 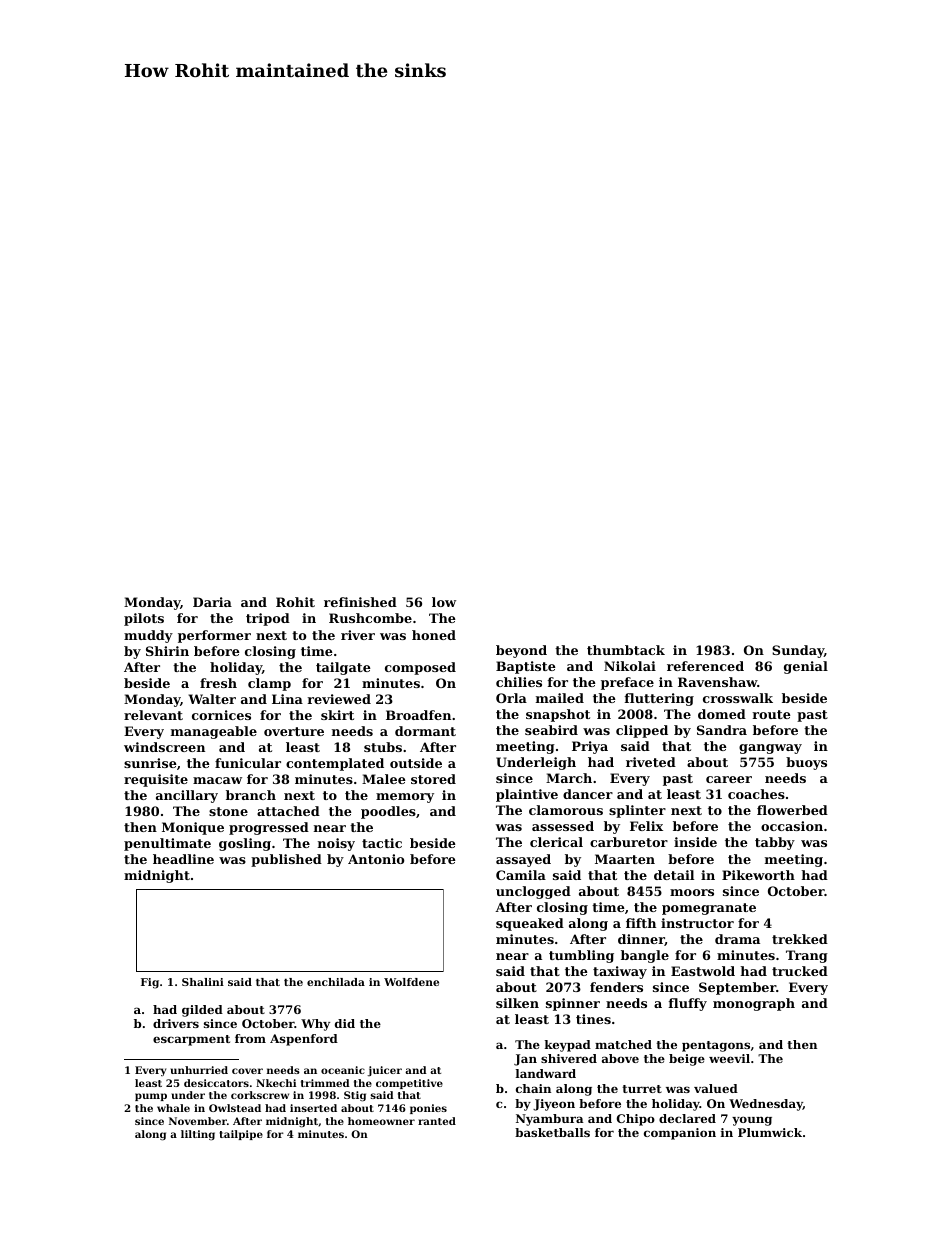 I want to click on honed, so click(x=434, y=635).
